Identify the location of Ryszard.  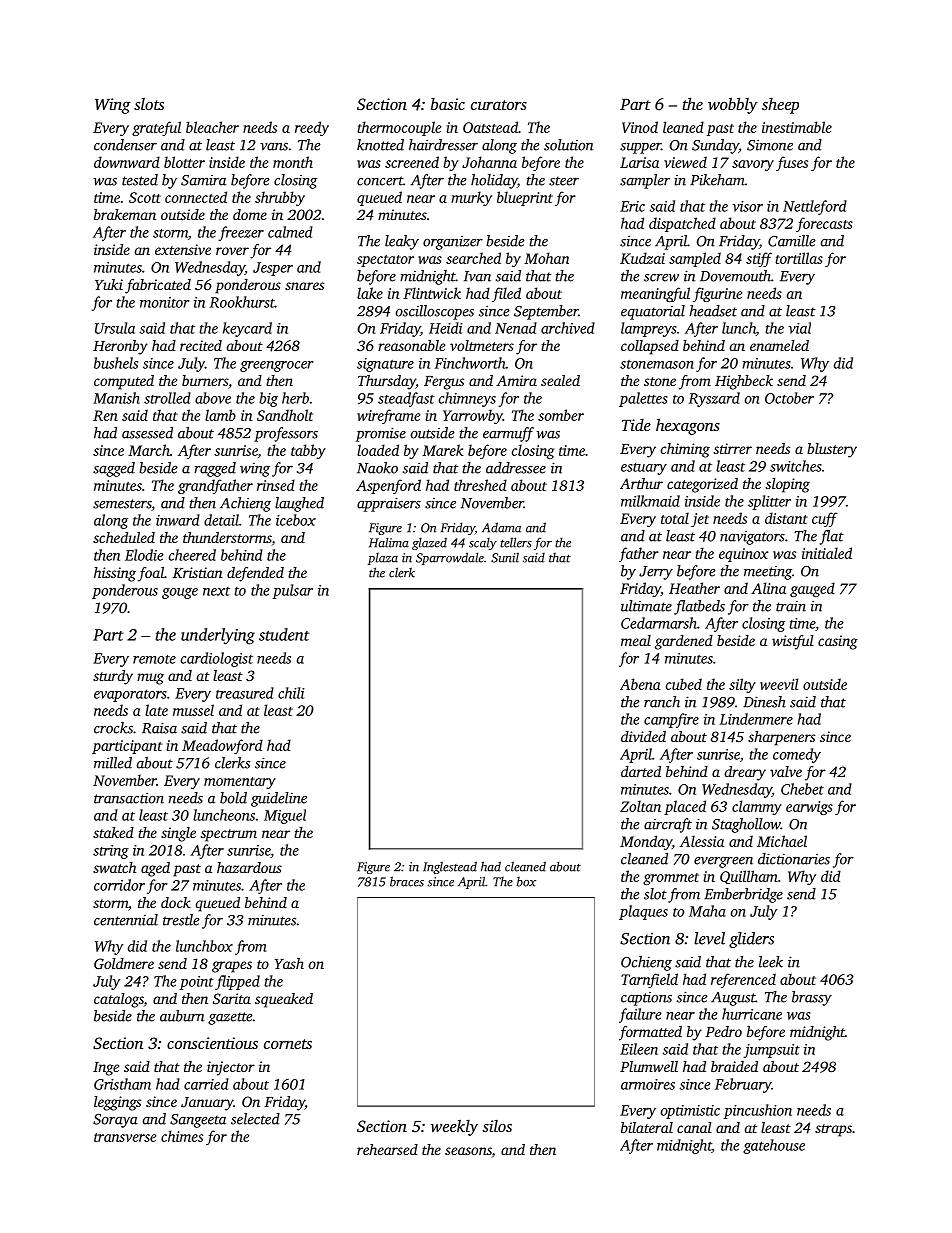
(714, 399).
